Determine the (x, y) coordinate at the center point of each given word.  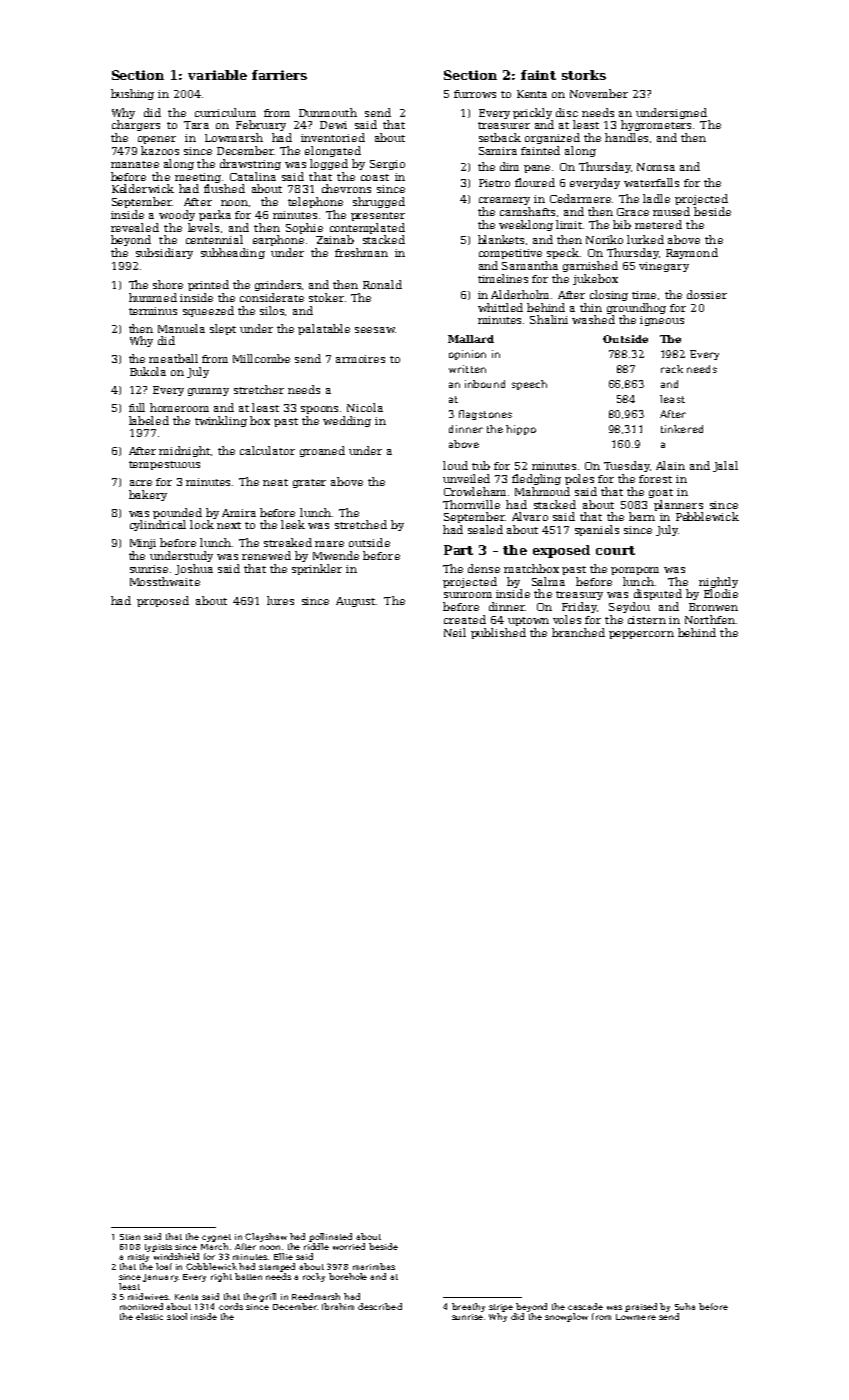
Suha (685, 1306)
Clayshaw (266, 1237)
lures (280, 600)
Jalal (725, 466)
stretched (361, 524)
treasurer (504, 125)
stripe (501, 1308)
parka (215, 215)
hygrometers (656, 125)
